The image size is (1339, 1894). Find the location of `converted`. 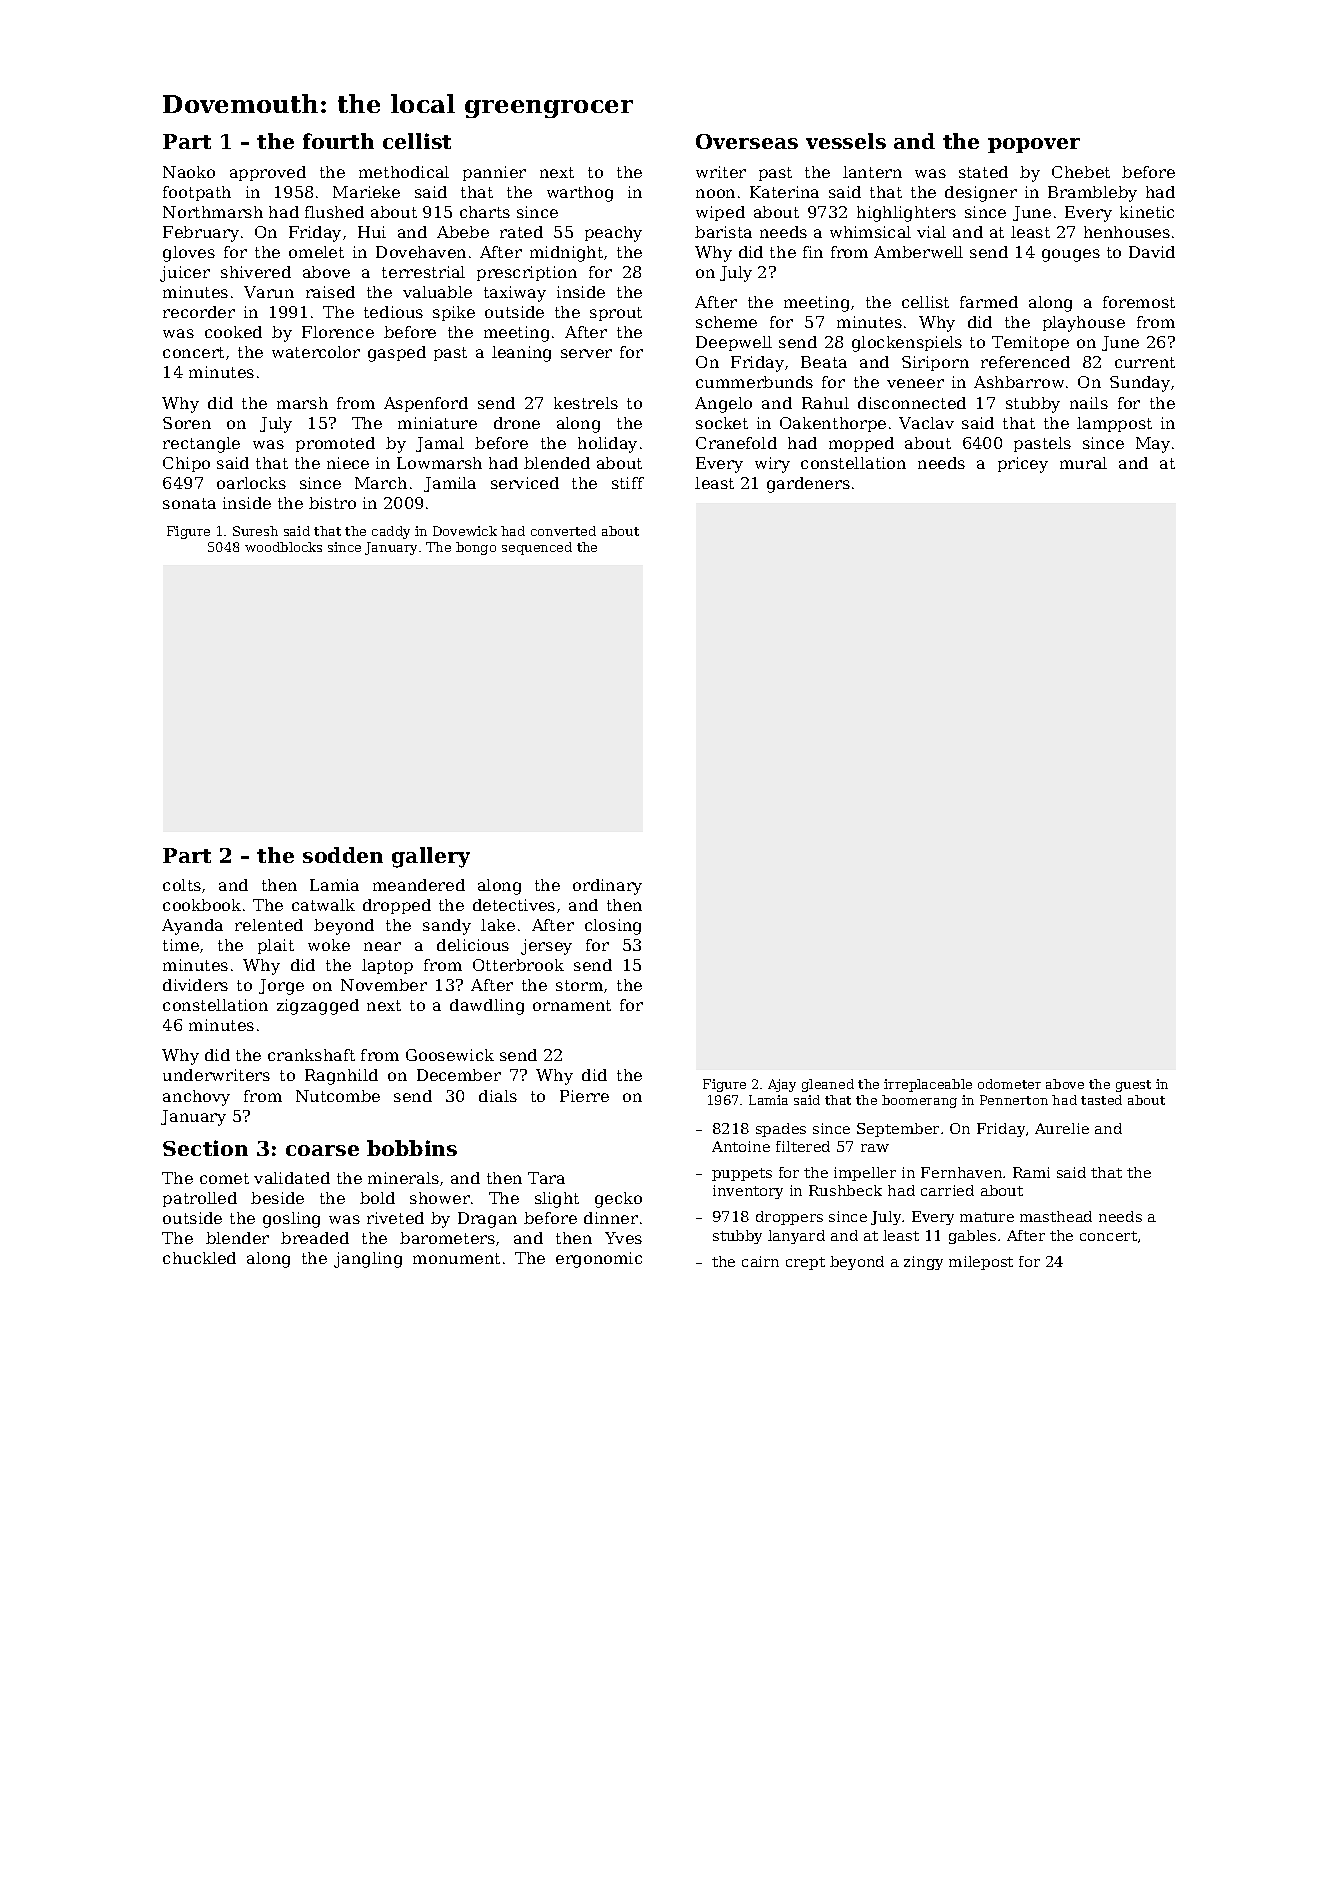

converted is located at coordinates (563, 531).
